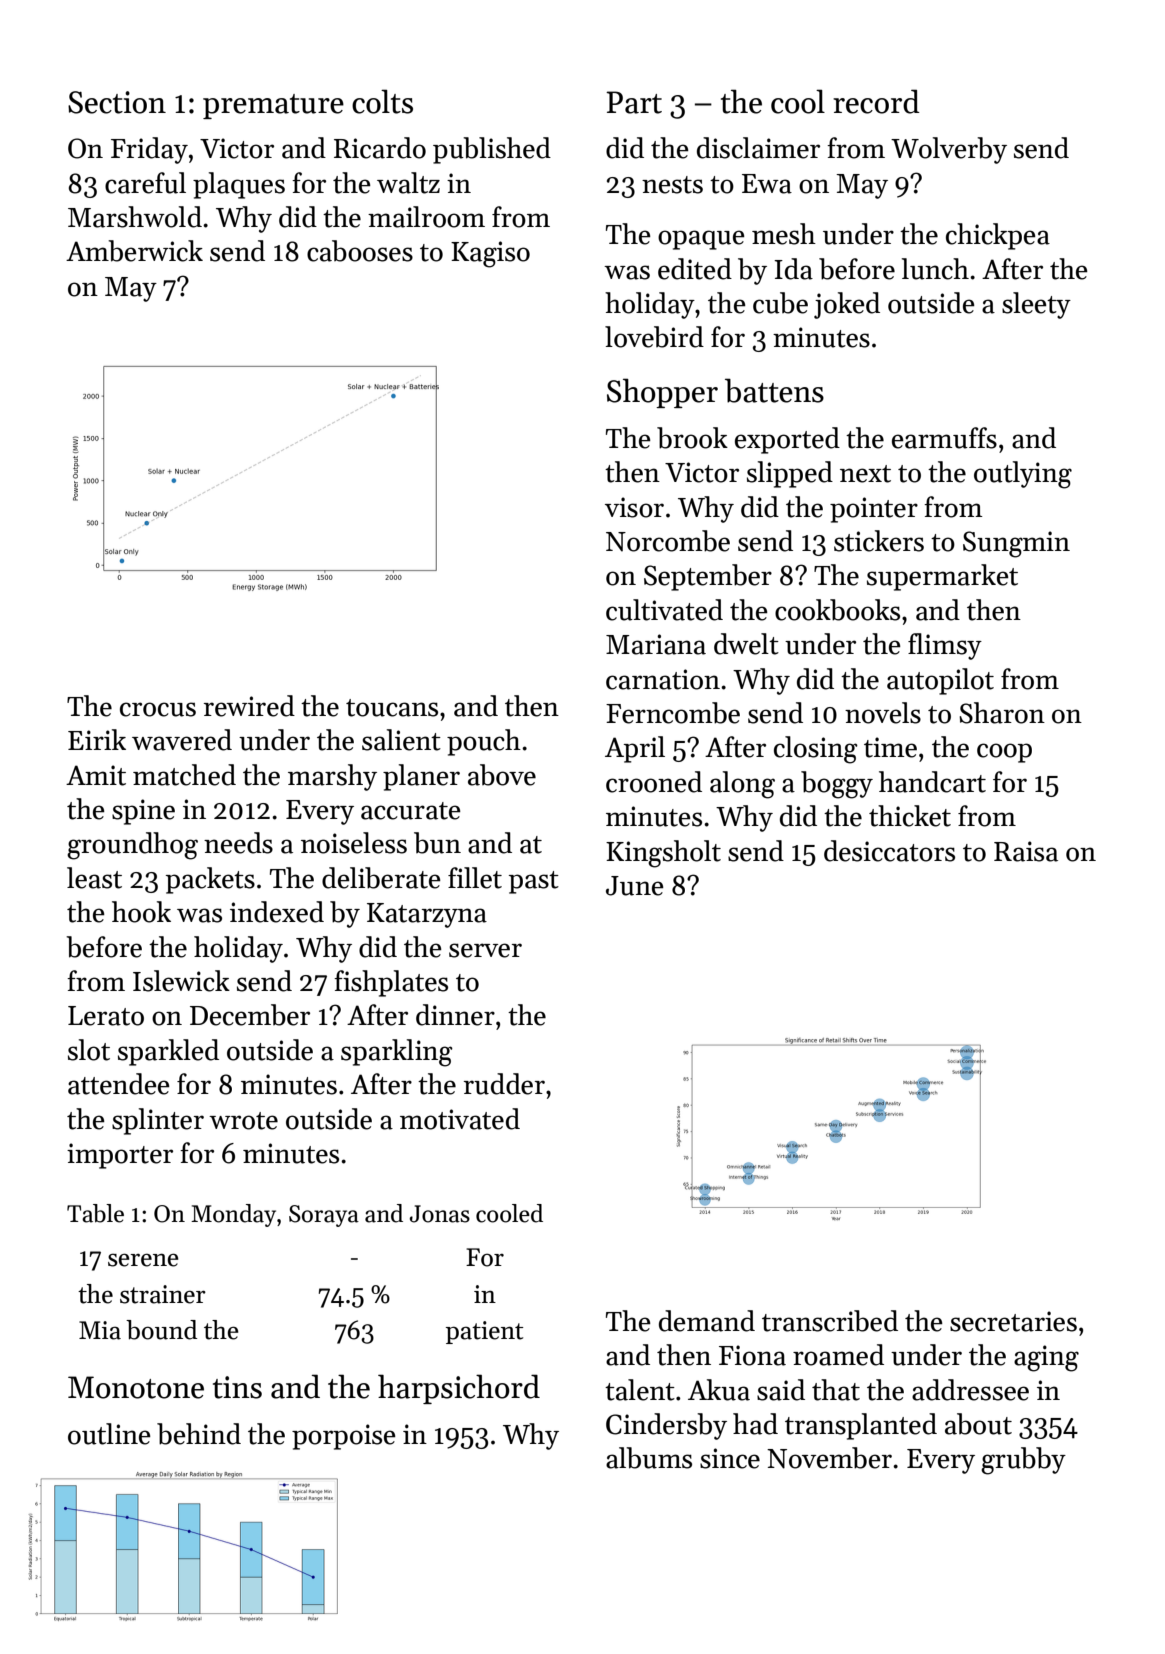 Image resolution: width=1165 pixels, height=1654 pixels. I want to click on packets, so click(210, 880).
